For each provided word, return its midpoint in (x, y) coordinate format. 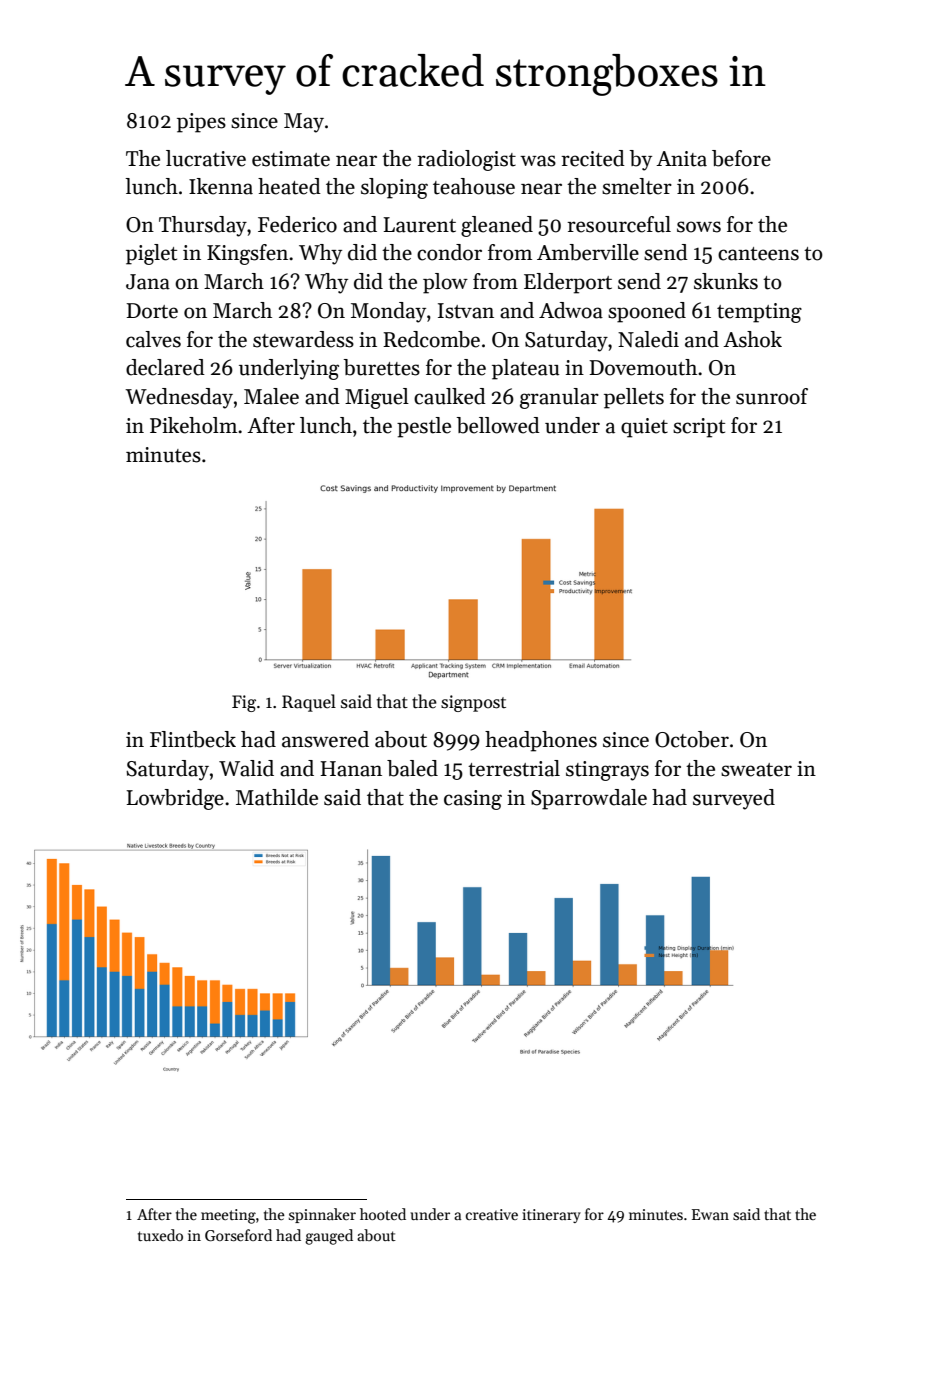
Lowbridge (175, 799)
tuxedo (160, 1235)
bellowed (498, 425)
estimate (291, 159)
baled (412, 768)
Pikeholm (193, 425)
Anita (681, 159)
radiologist (466, 160)
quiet (644, 428)
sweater (756, 770)
